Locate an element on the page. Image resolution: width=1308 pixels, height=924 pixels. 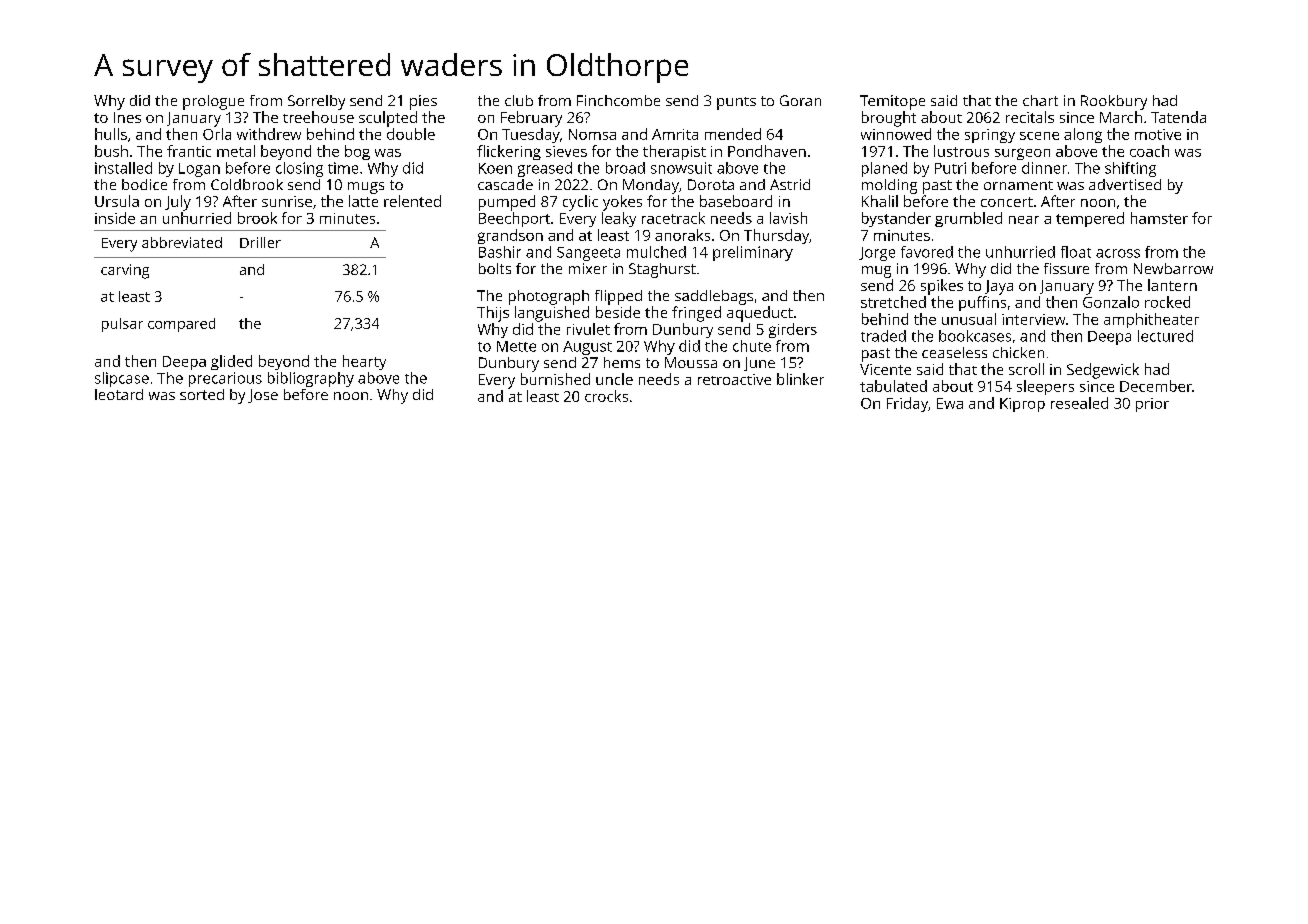
retroactive is located at coordinates (734, 379).
